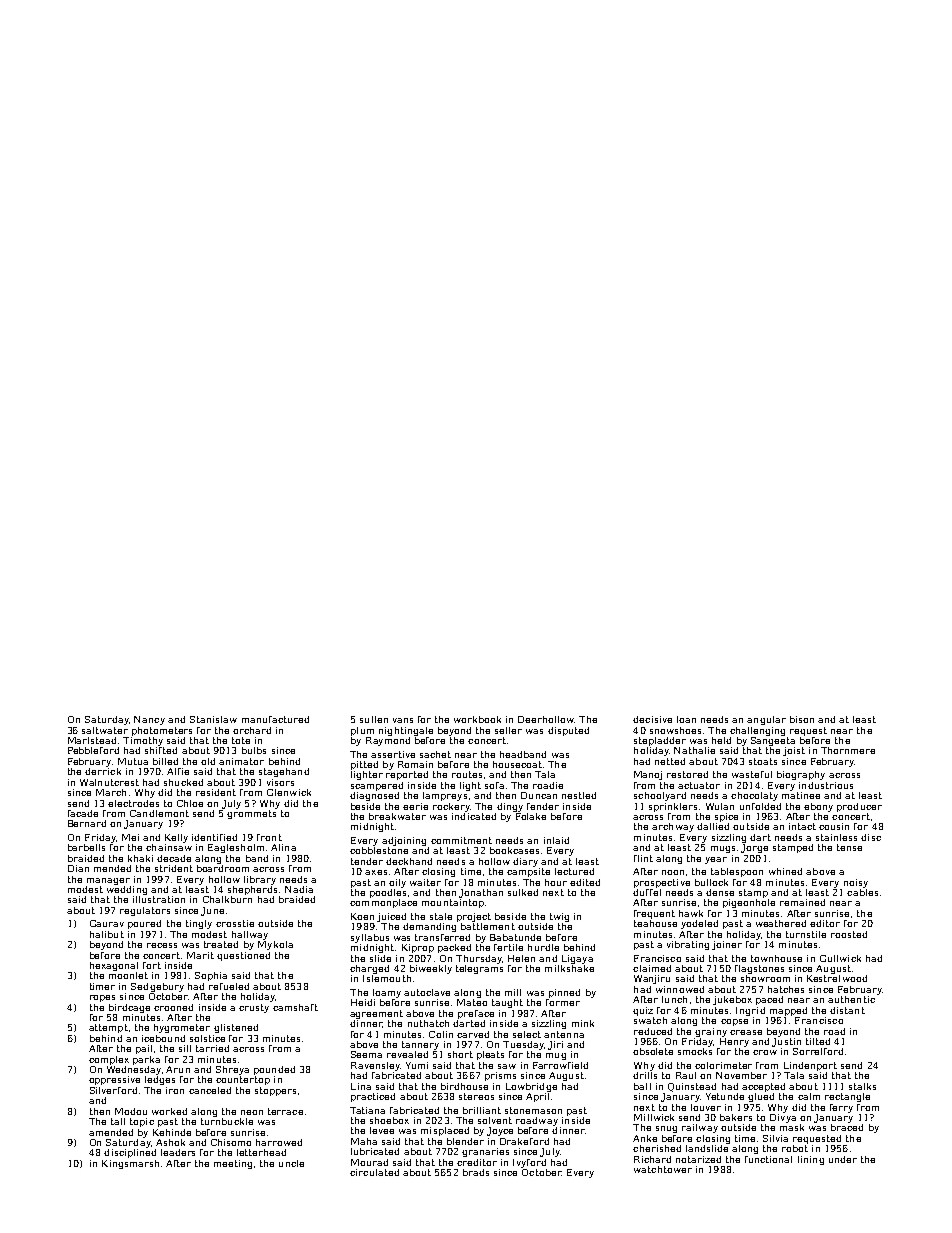  I want to click on ropes, so click(102, 998).
